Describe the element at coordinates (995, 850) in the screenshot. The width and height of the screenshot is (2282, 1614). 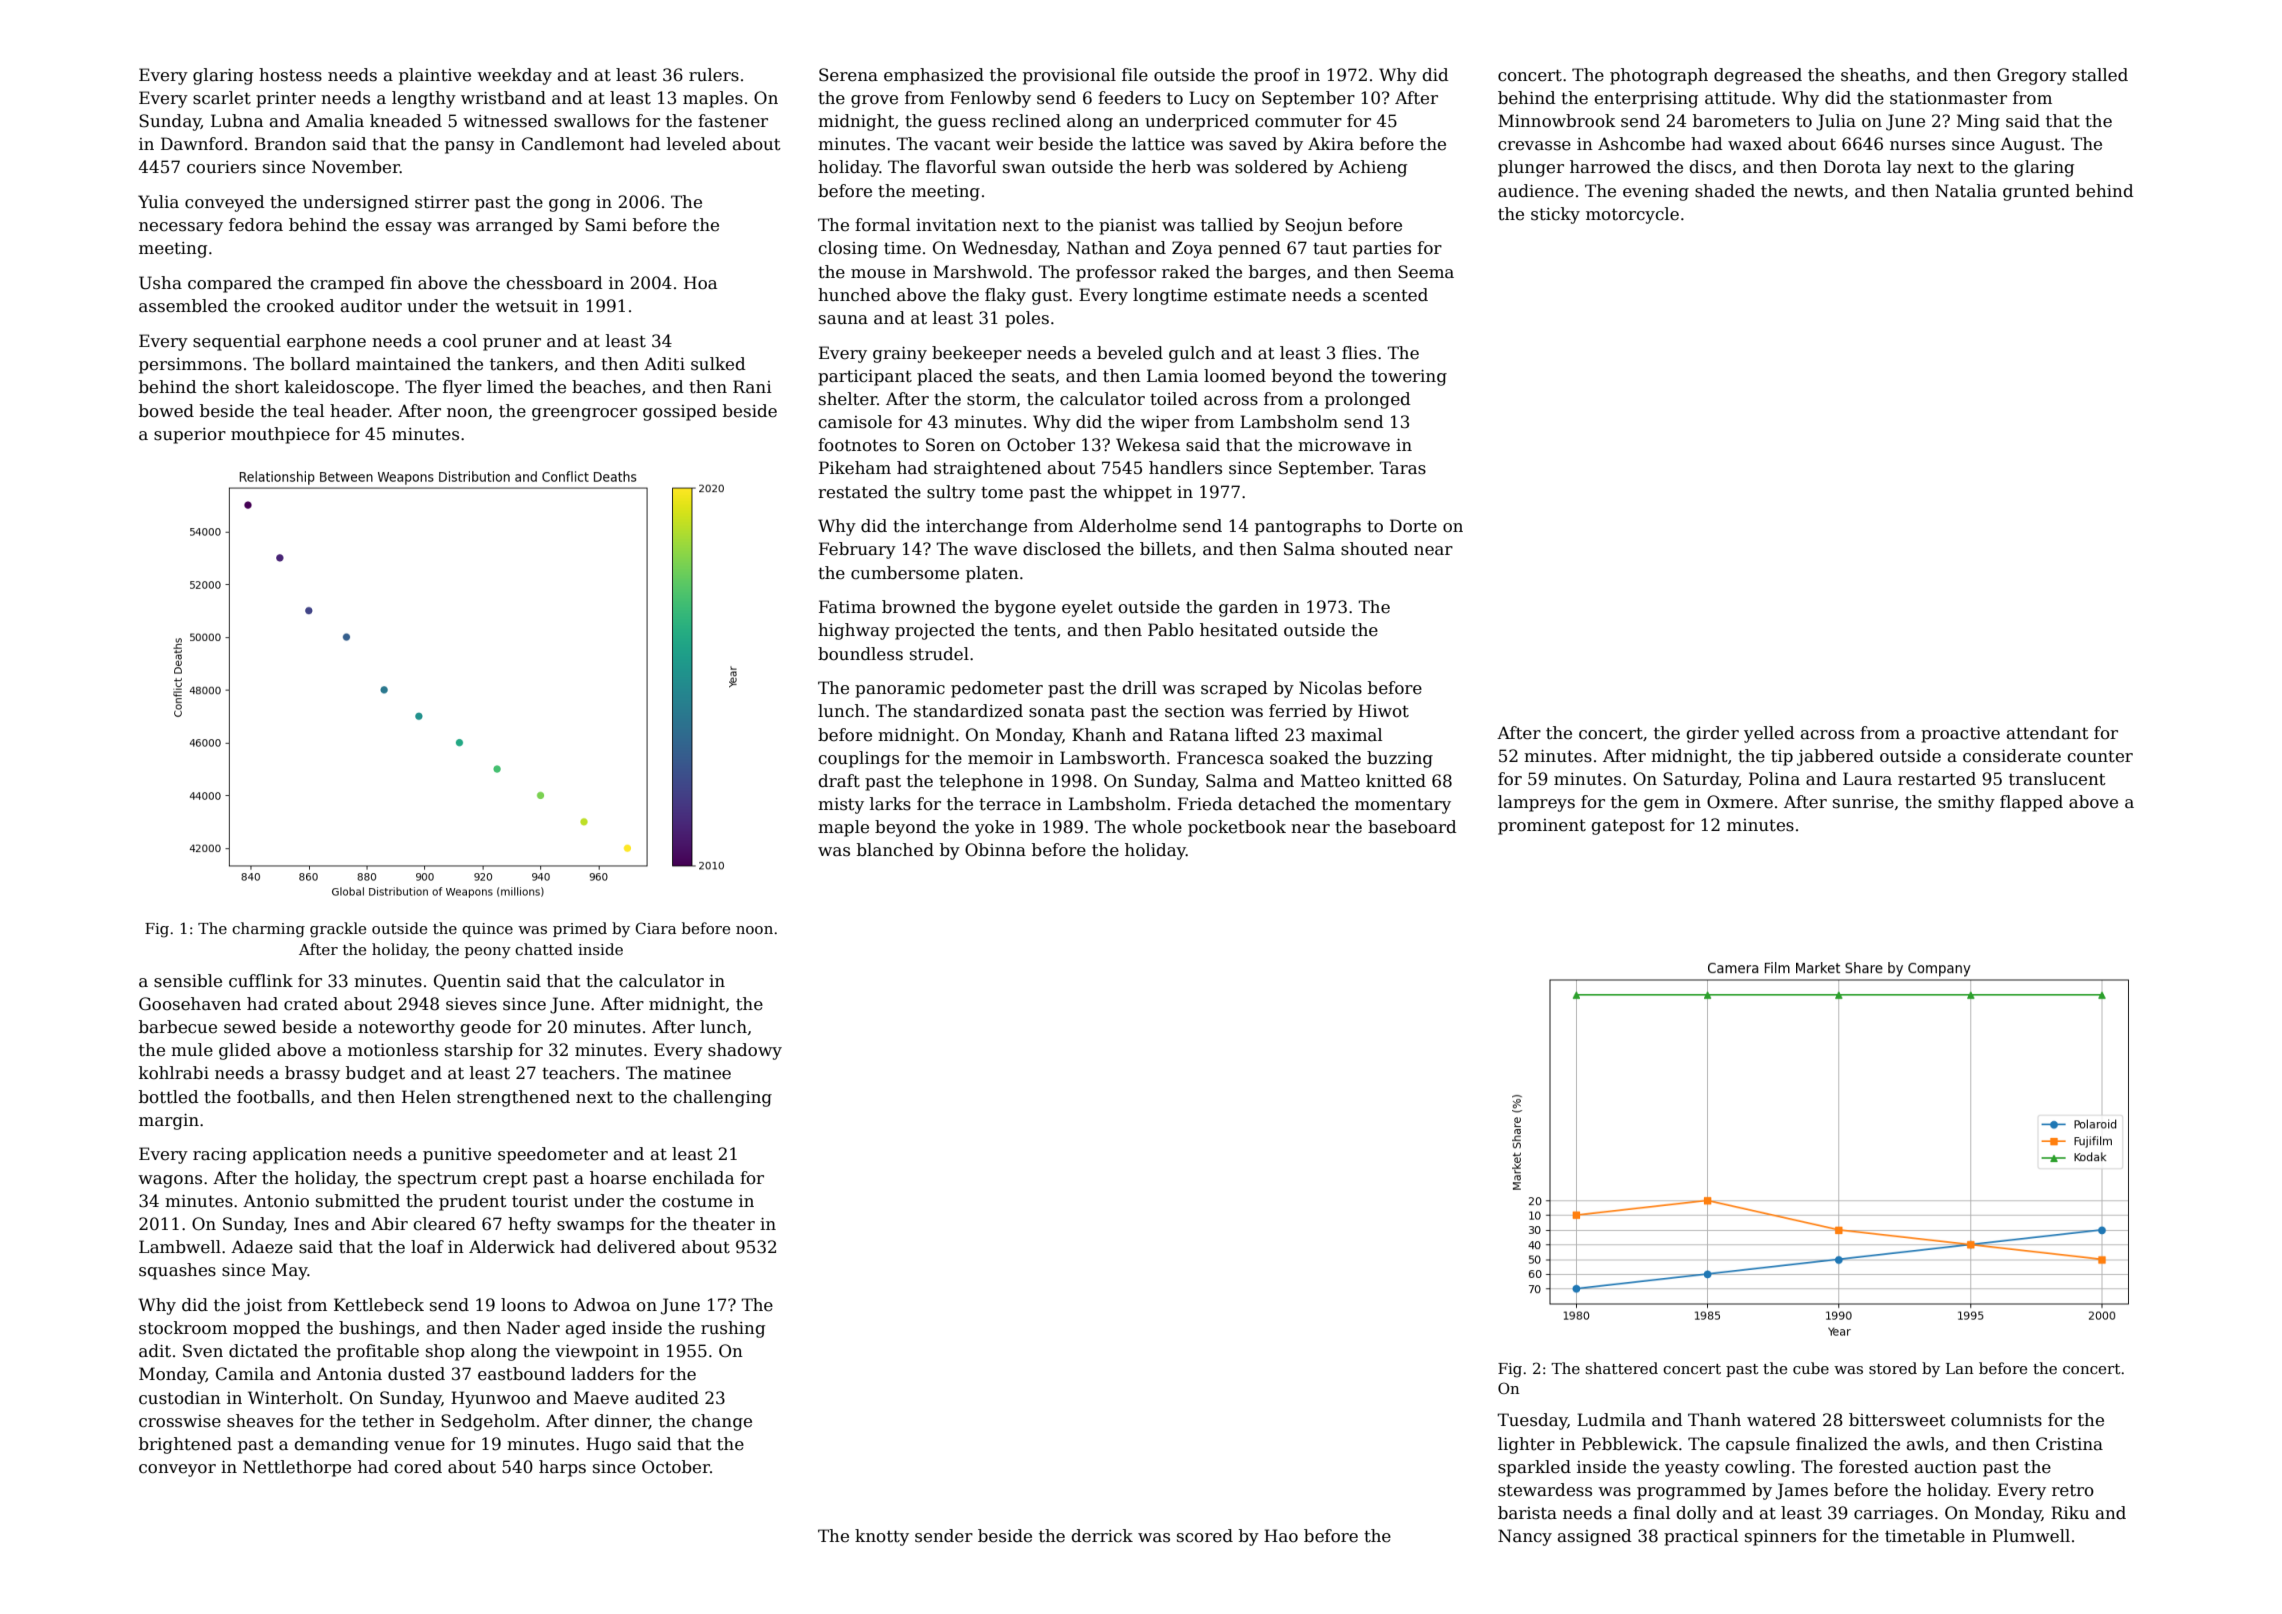
I see `Obinna` at that location.
